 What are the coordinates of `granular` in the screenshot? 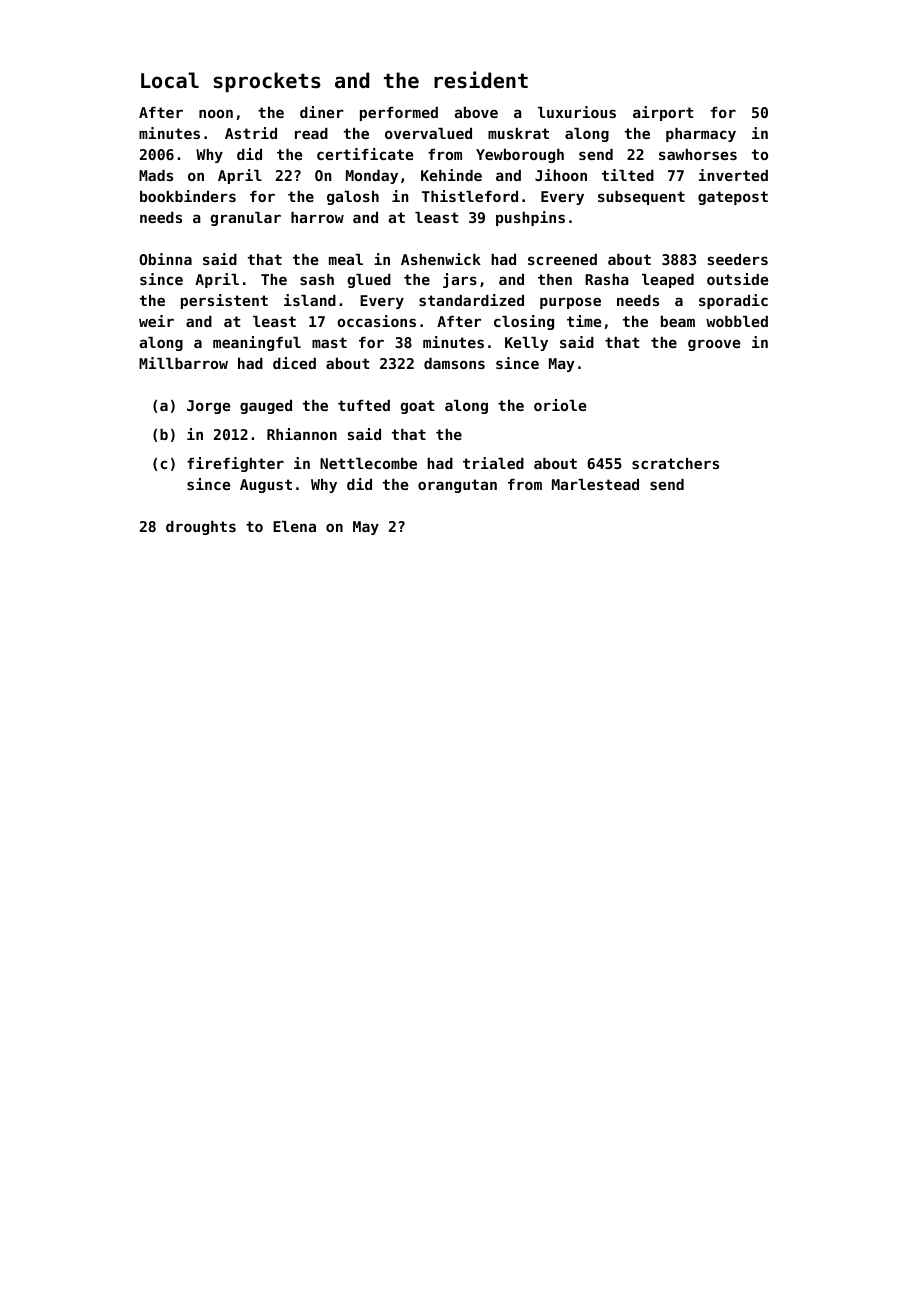 It's located at (245, 219).
